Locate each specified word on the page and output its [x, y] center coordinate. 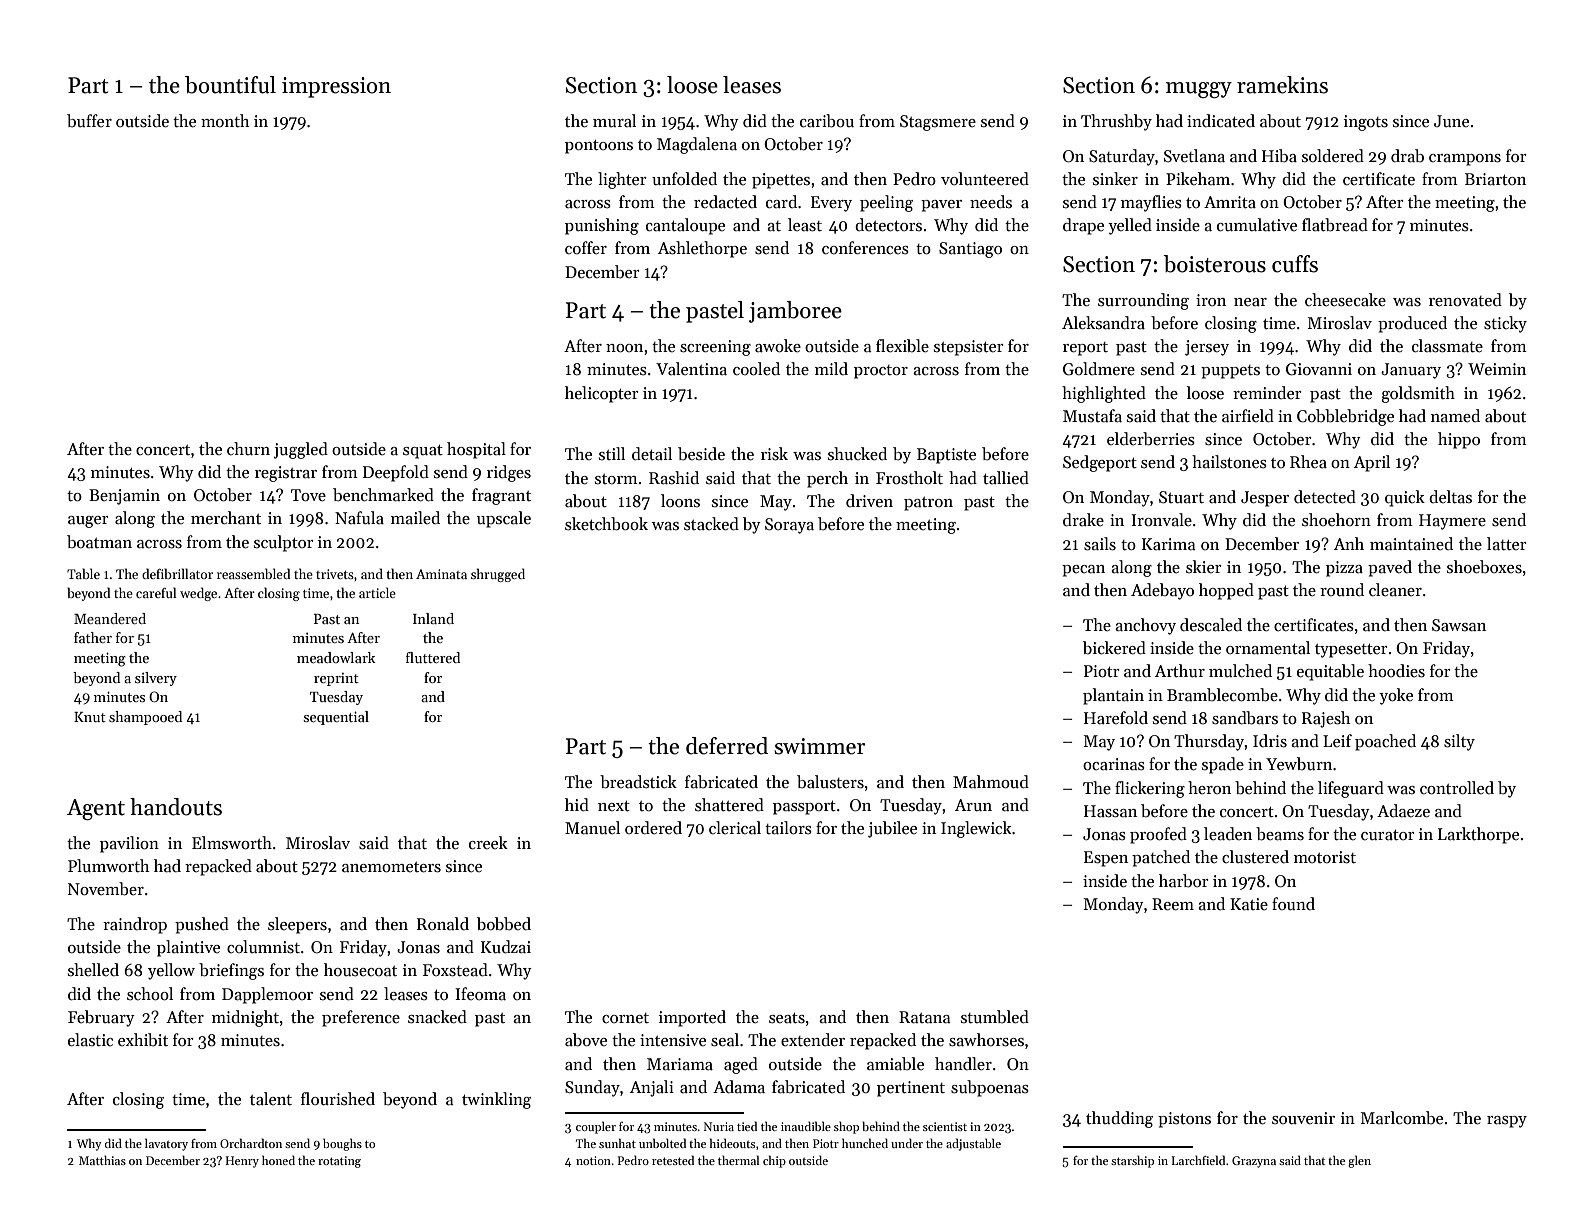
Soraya [789, 526]
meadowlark [336, 657]
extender [813, 1040]
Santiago [970, 250]
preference [361, 1018]
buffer [89, 121]
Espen [1106, 859]
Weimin [1497, 369]
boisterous [1214, 264]
